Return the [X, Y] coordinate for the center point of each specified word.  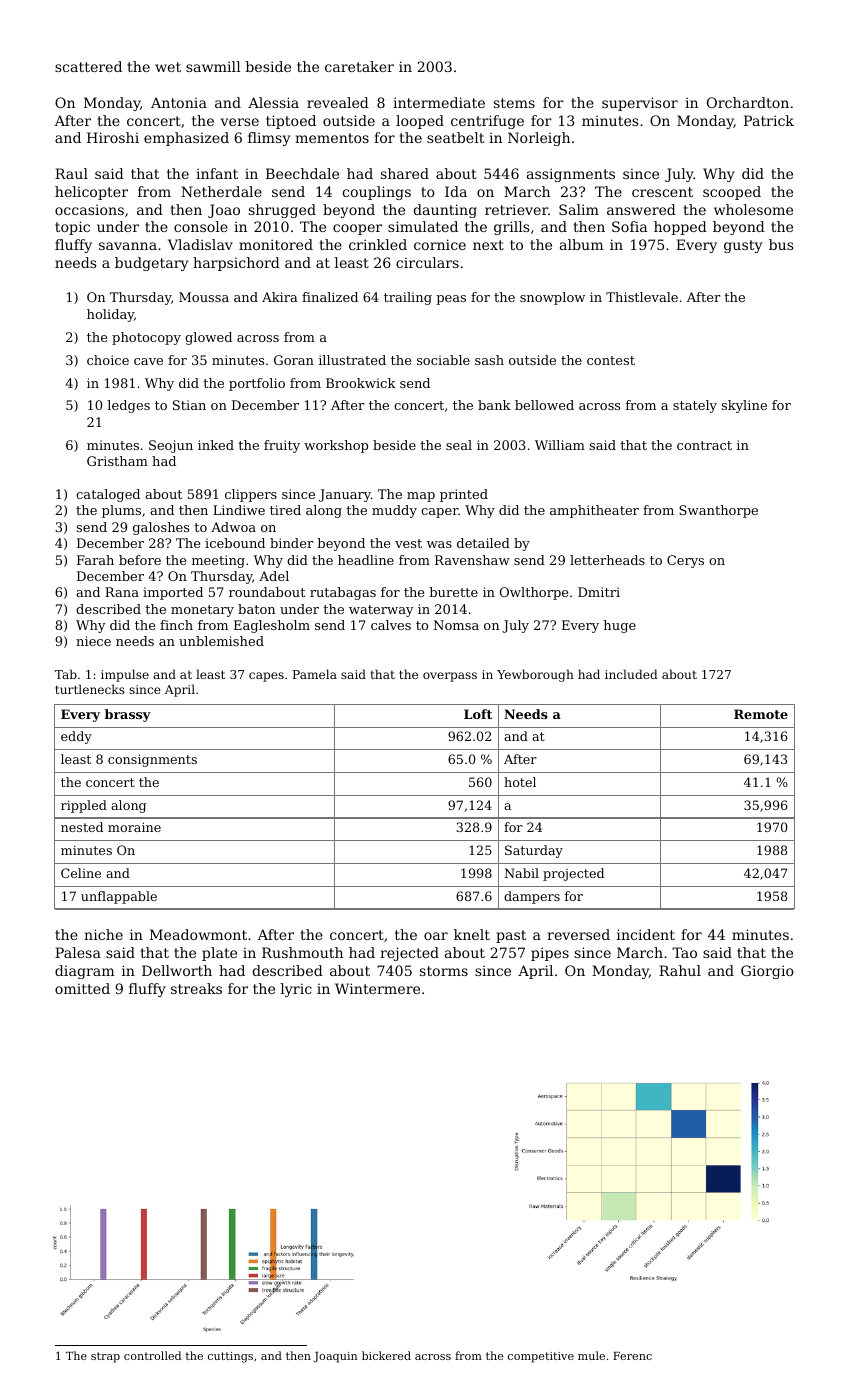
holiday [110, 315]
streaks [196, 988]
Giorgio [767, 972]
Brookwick [361, 383]
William [560, 445]
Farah [95, 560]
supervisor [640, 104]
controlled [152, 1355]
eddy [76, 737]
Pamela [315, 674]
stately [695, 406]
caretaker [359, 66]
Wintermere [377, 988]
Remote [761, 714]
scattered [88, 66]
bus [781, 244]
